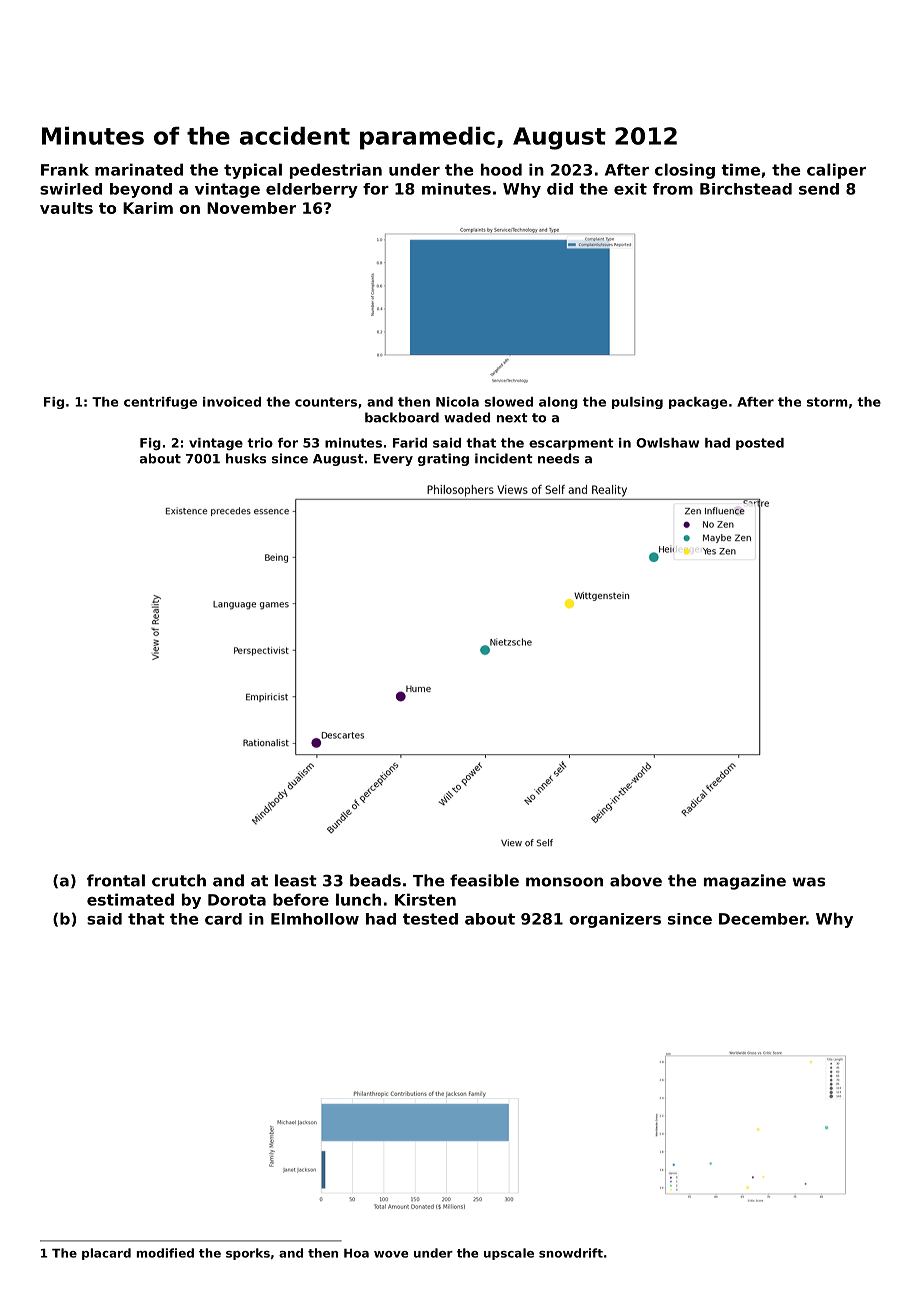 The width and height of the document is (924, 1308). What do you see at coordinates (819, 189) in the document?
I see `send` at bounding box center [819, 189].
